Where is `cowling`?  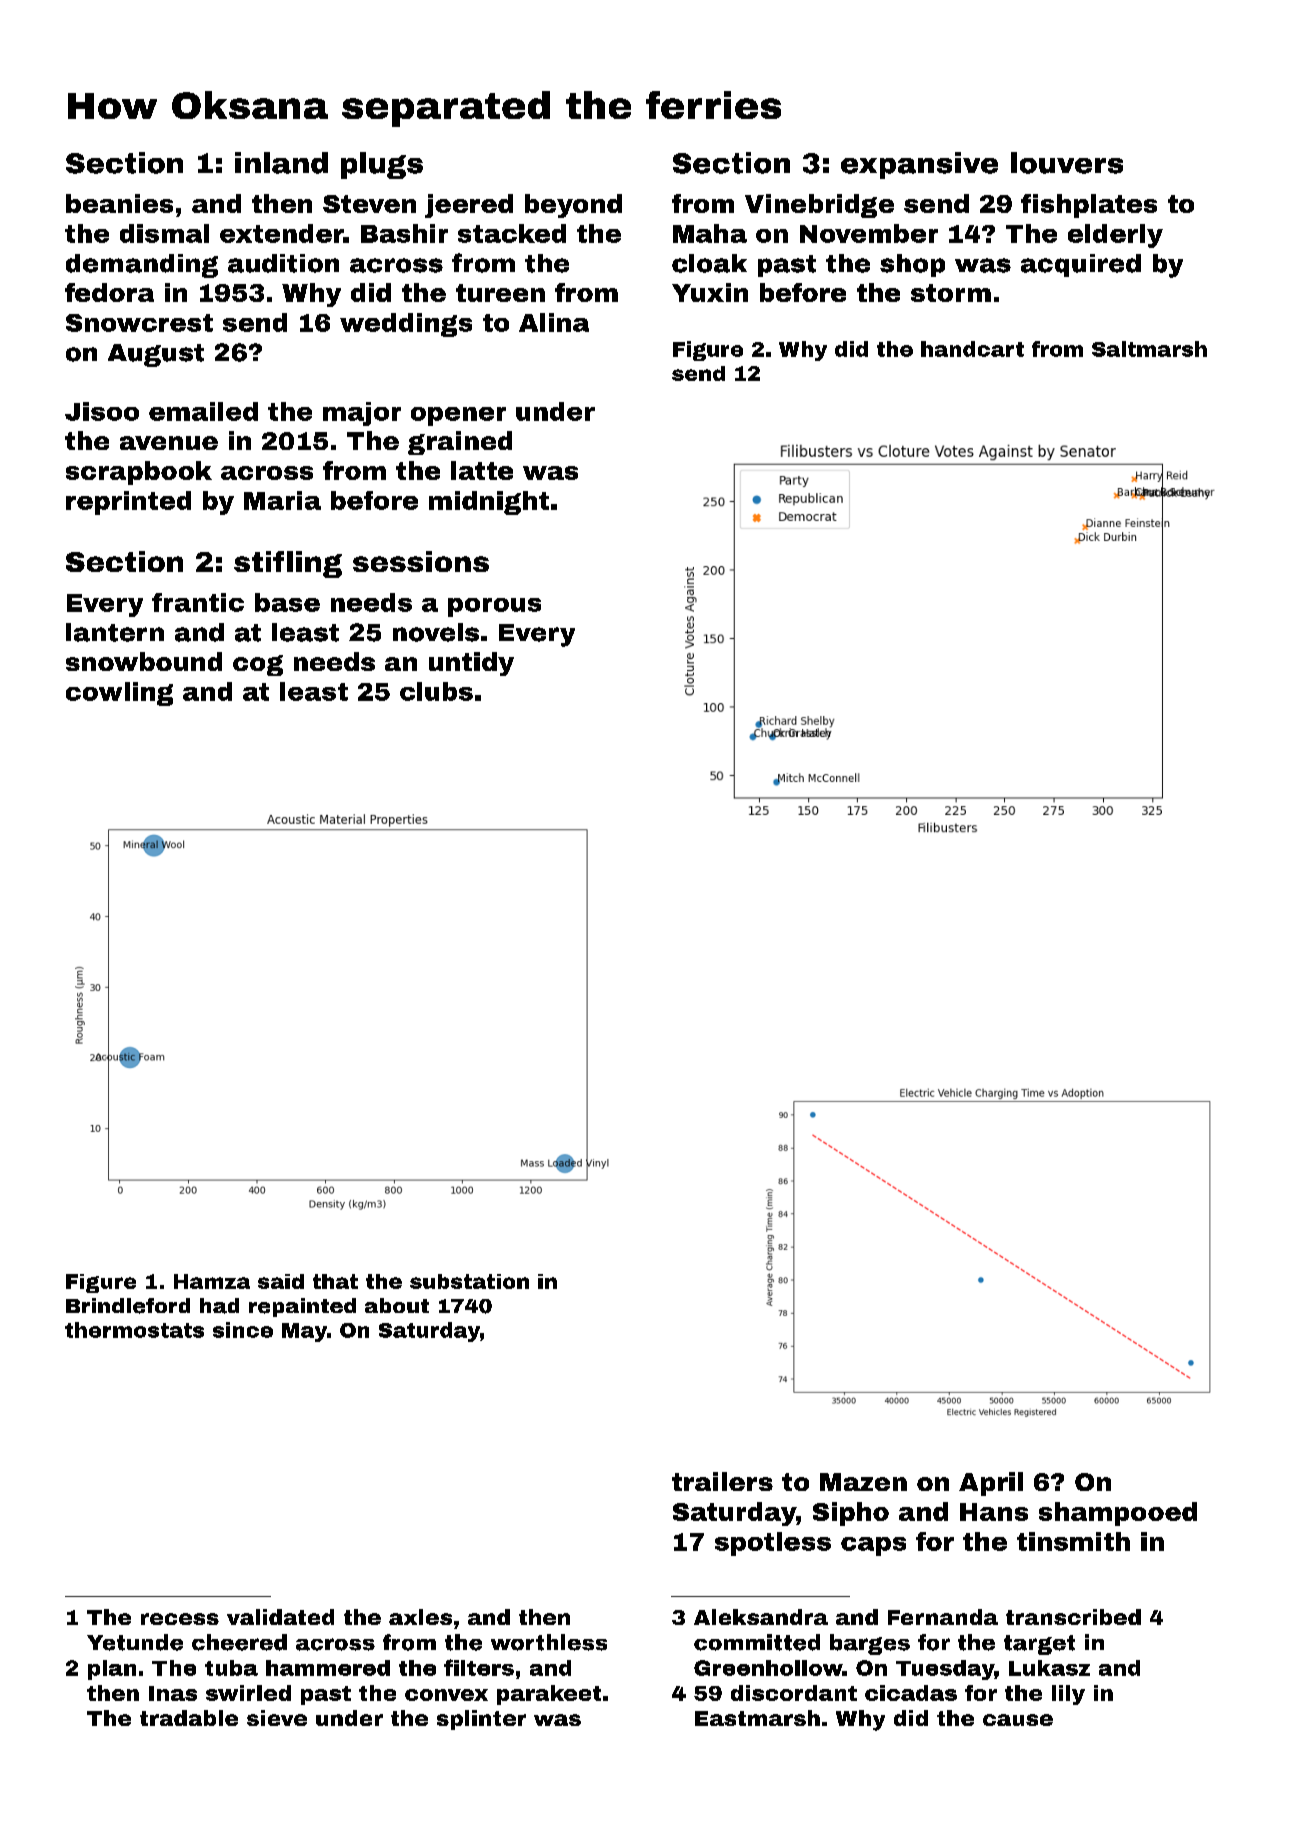
cowling is located at coordinates (119, 694).
